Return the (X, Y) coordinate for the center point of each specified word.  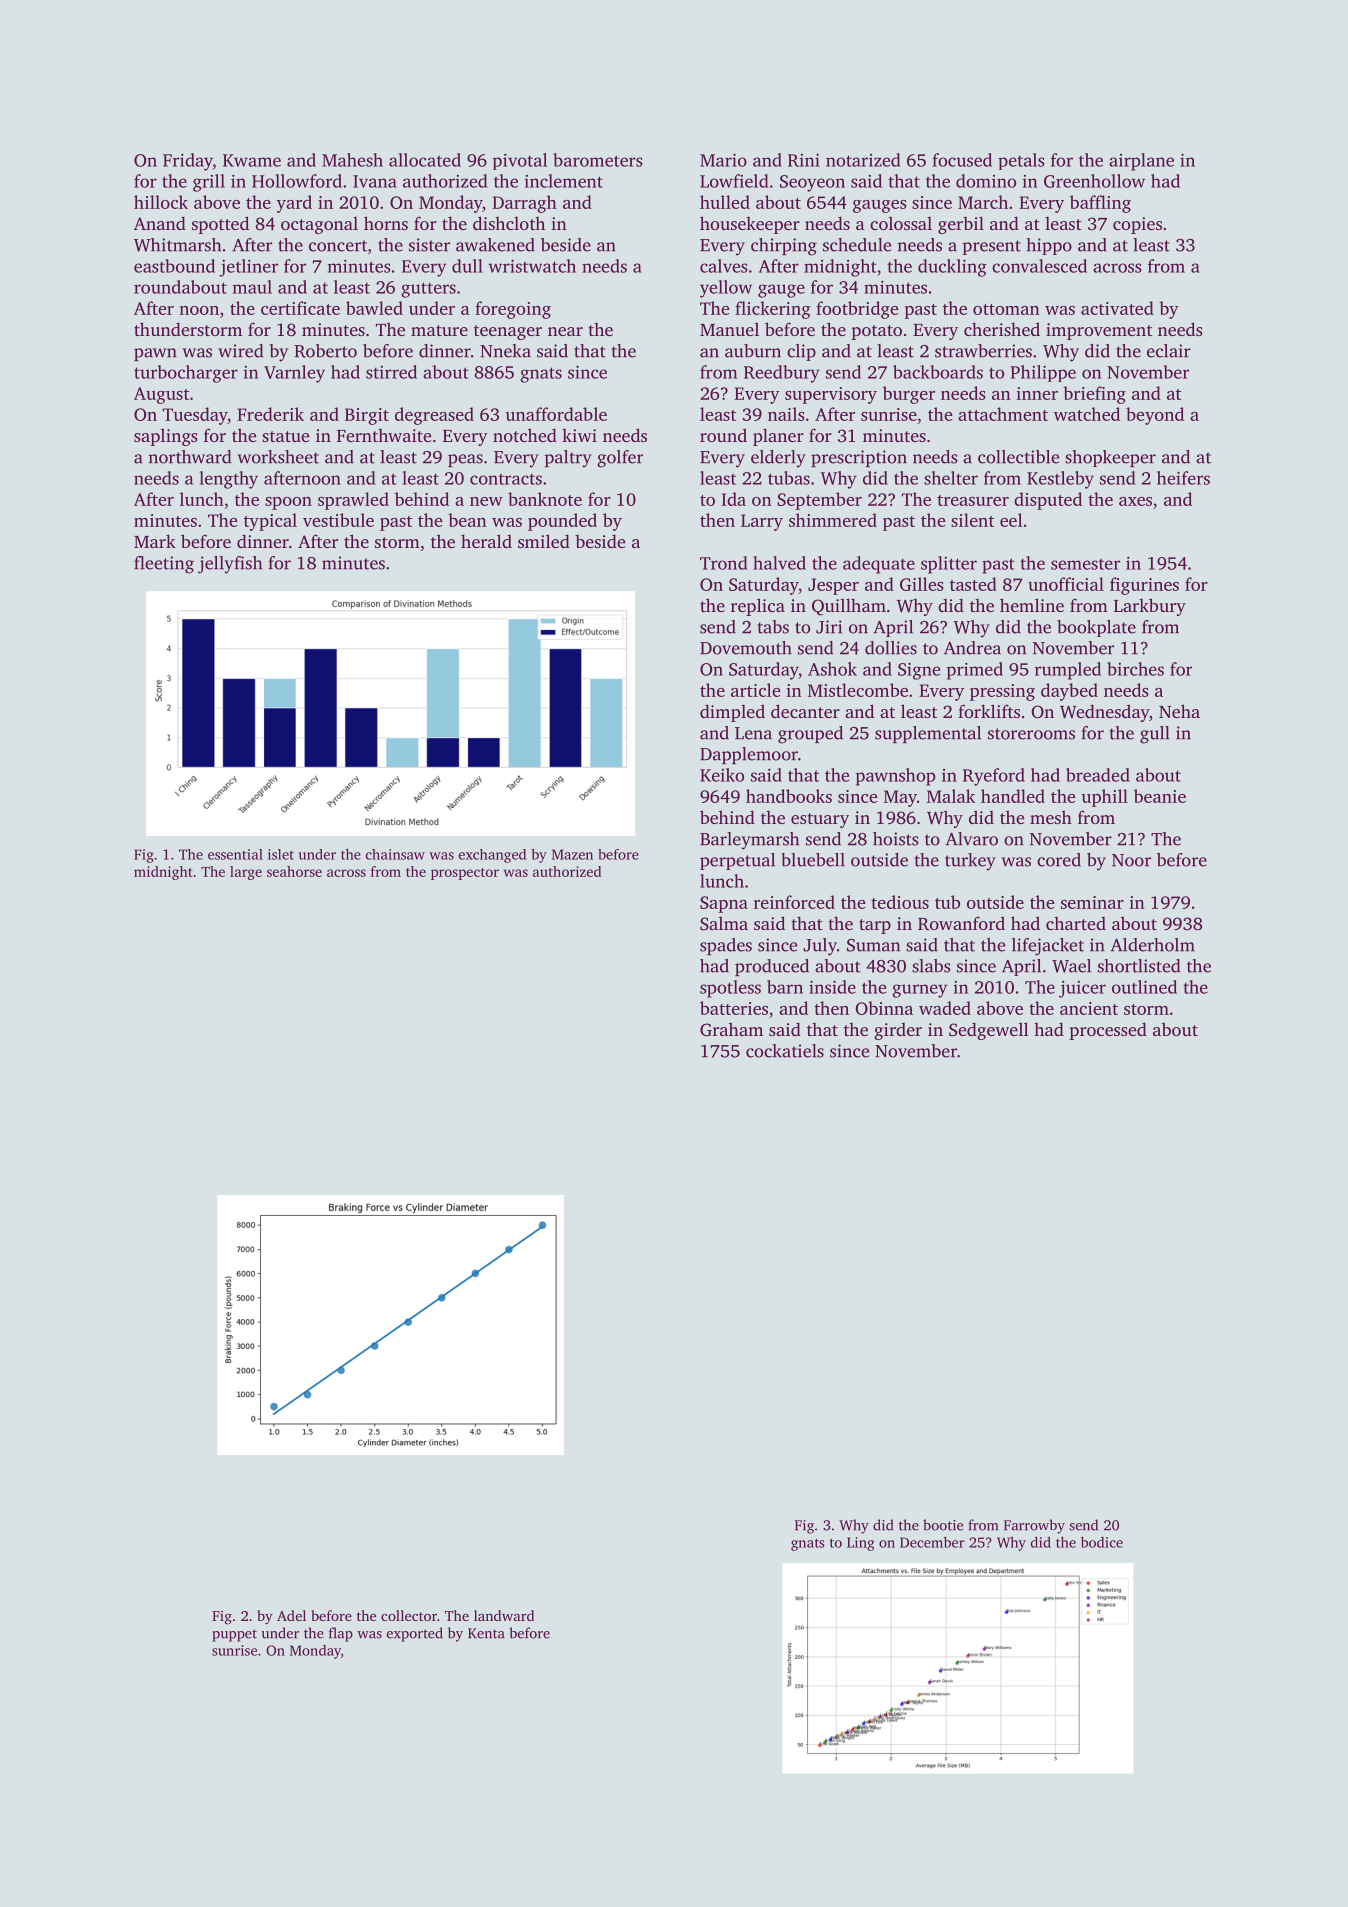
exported (415, 1634)
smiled (544, 541)
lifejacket (1048, 947)
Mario (723, 160)
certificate (300, 308)
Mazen (572, 854)
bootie (943, 1525)
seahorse (294, 871)
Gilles (922, 584)
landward (504, 1615)
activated (1117, 308)
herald (486, 541)
